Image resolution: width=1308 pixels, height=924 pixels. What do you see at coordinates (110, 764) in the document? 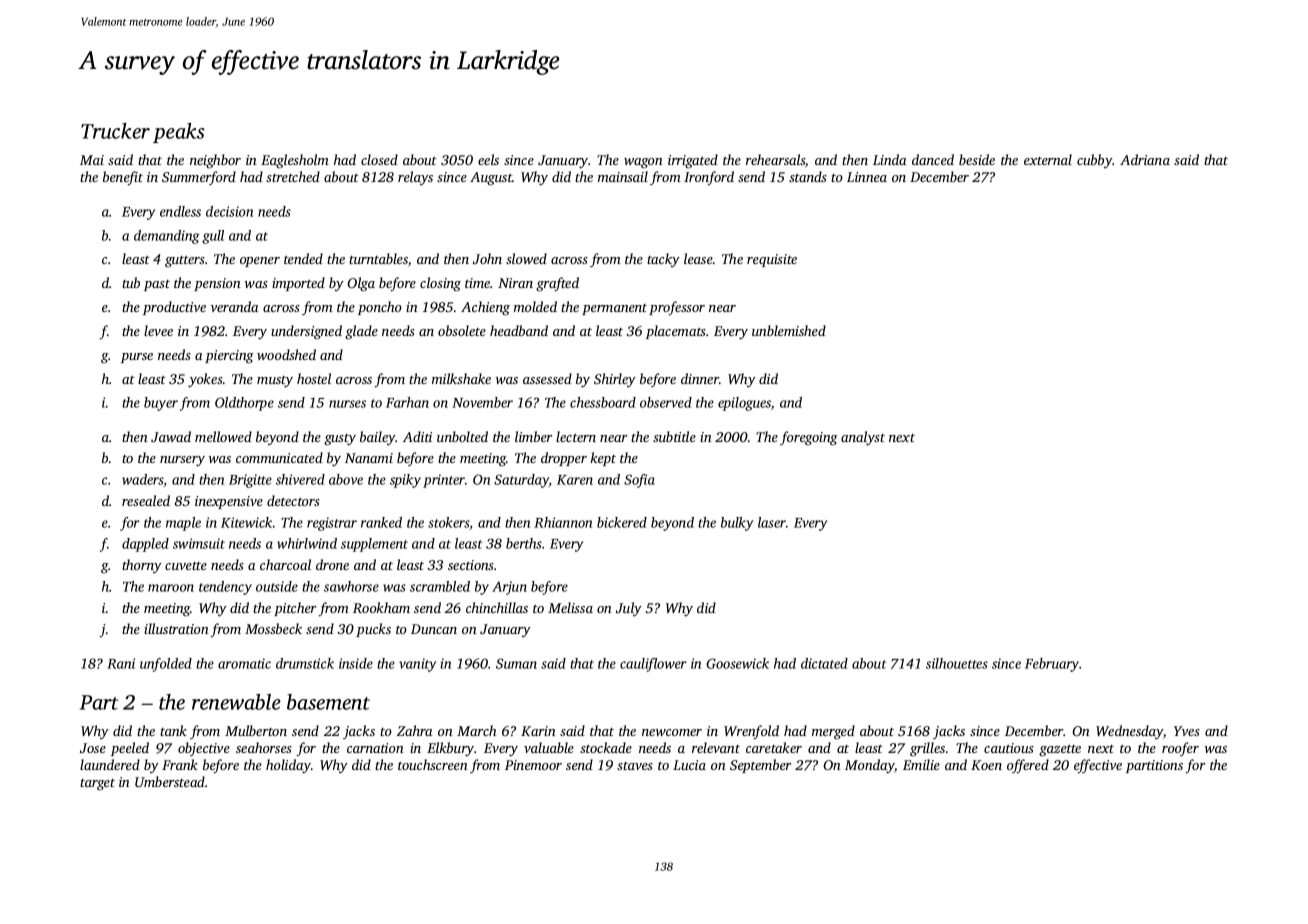
I see `laundered` at bounding box center [110, 764].
